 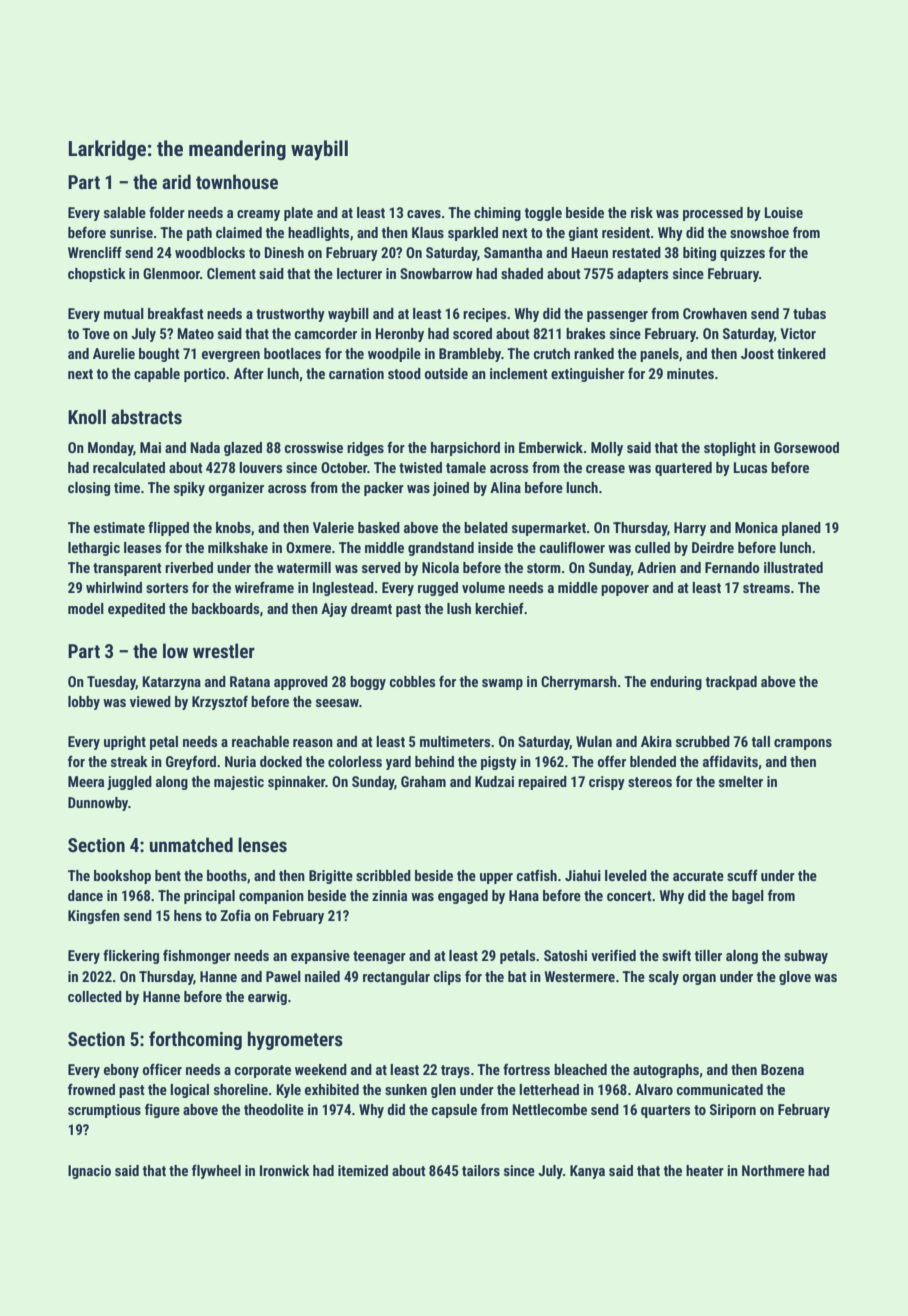 I want to click on expansive, so click(x=320, y=957).
